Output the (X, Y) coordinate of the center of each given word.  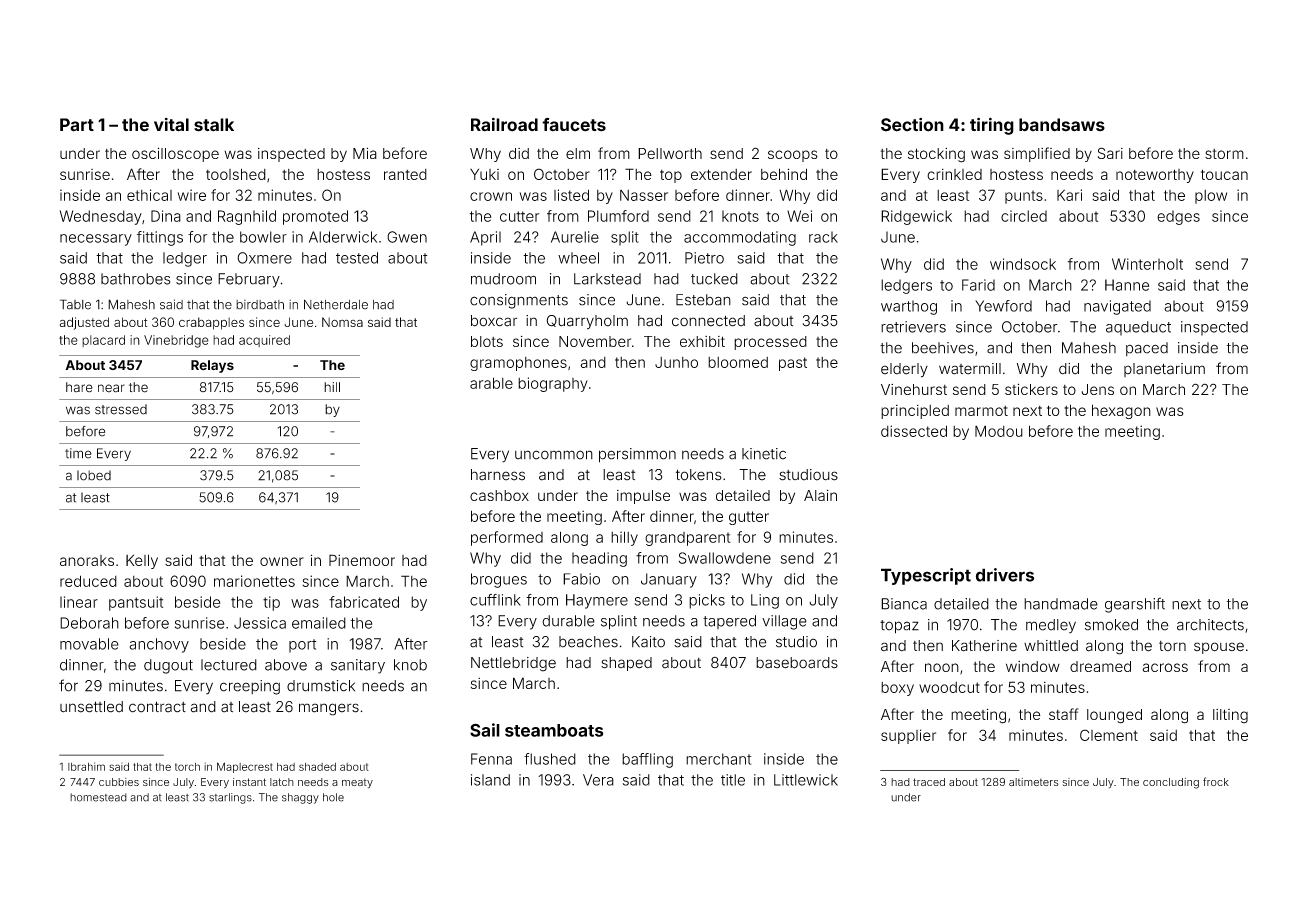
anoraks (87, 560)
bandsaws (1062, 125)
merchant (718, 759)
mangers (329, 709)
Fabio (581, 579)
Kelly (142, 561)
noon (942, 667)
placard (103, 341)
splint (619, 622)
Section (912, 125)
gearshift (1135, 605)
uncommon (554, 455)
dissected (914, 431)
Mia (365, 153)
